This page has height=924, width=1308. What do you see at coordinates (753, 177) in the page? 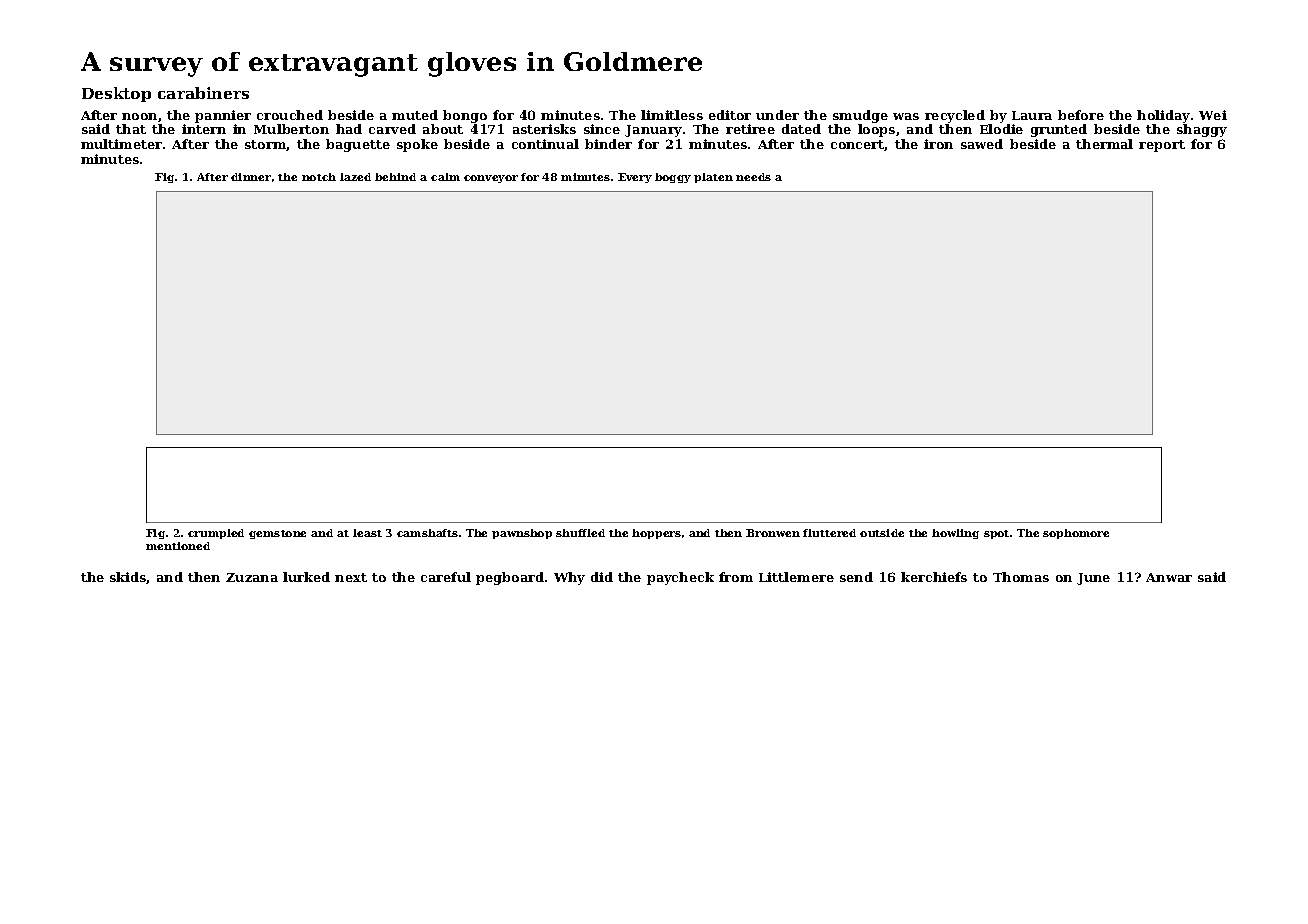
I see `needs` at bounding box center [753, 177].
